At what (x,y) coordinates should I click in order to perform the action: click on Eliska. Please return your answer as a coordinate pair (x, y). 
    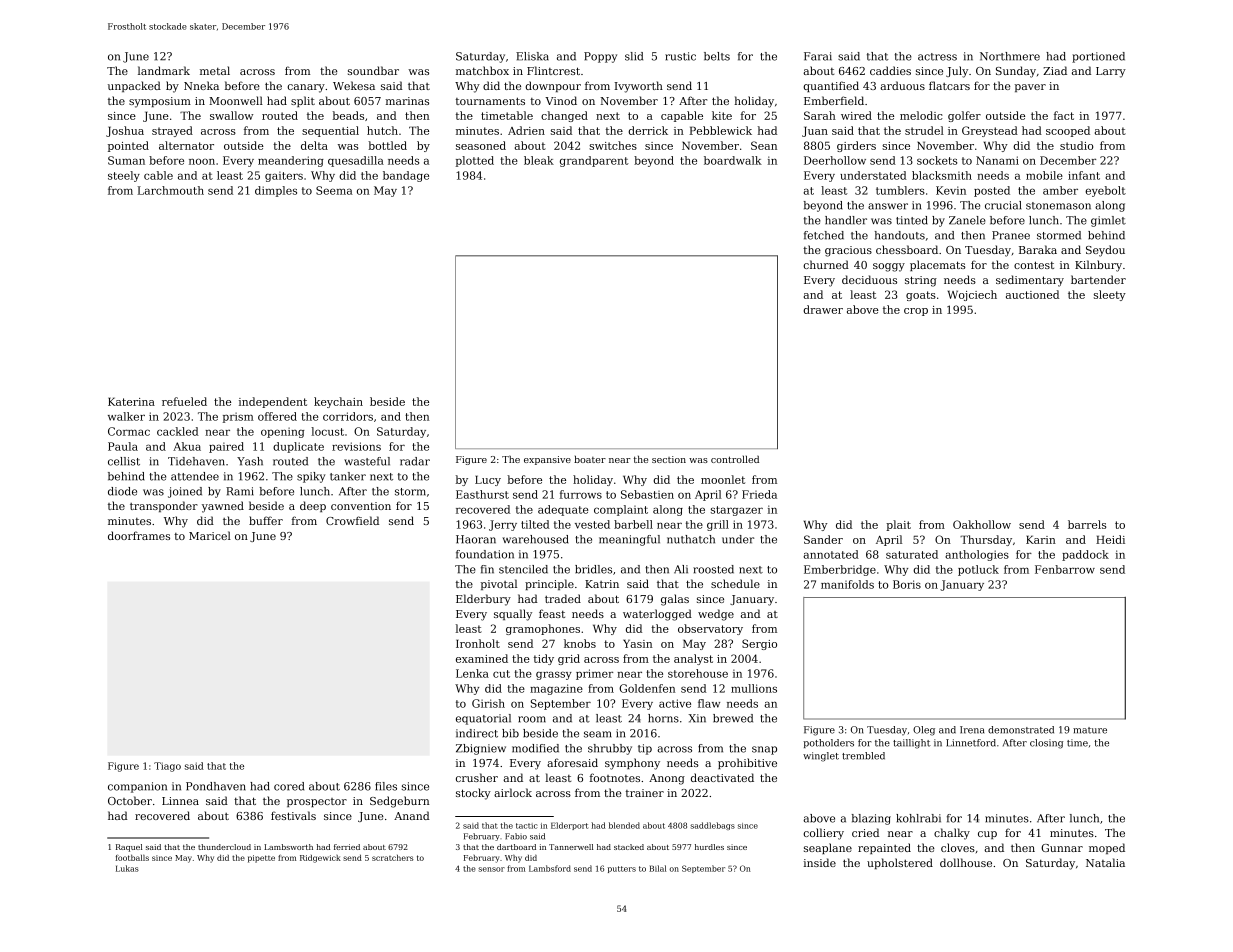
    Looking at the image, I should click on (532, 56).
